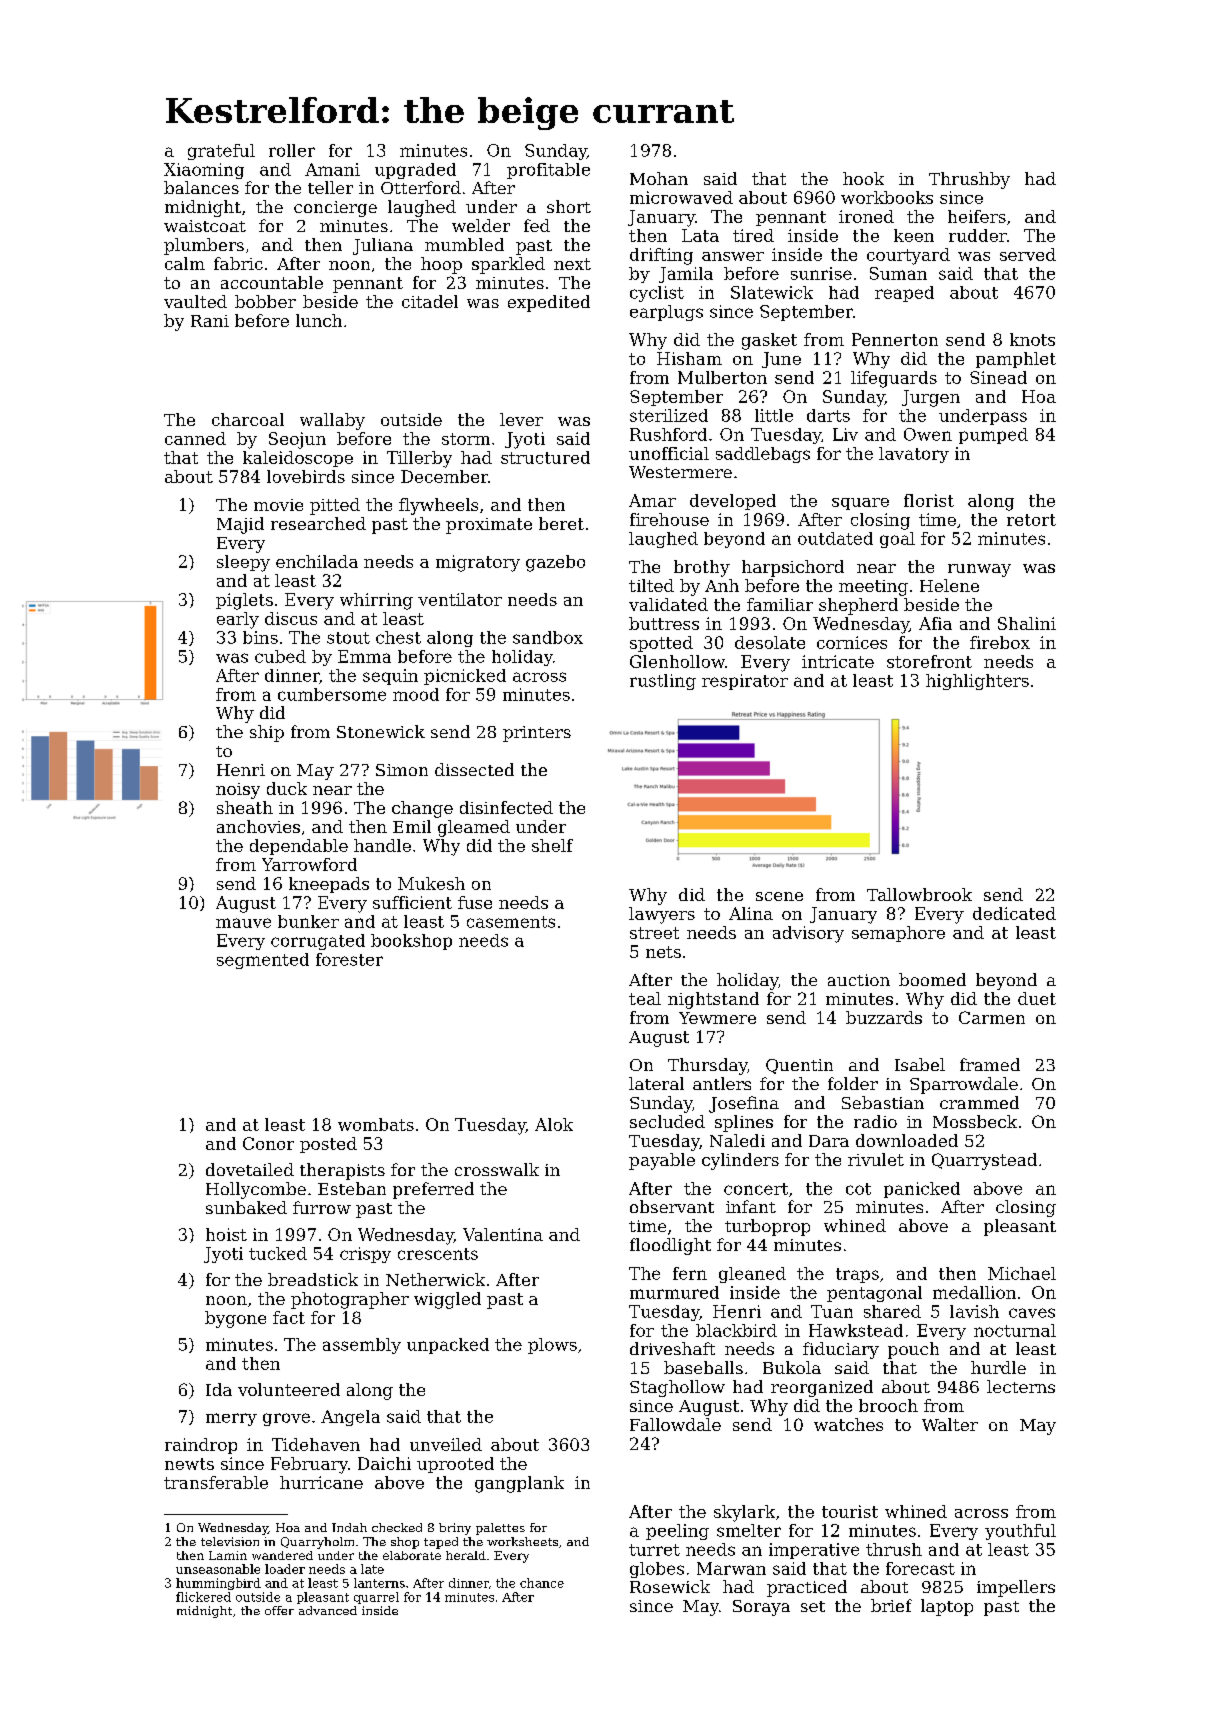 The height and width of the document is (1725, 1220). Describe the element at coordinates (863, 178) in the document. I see `hook` at that location.
